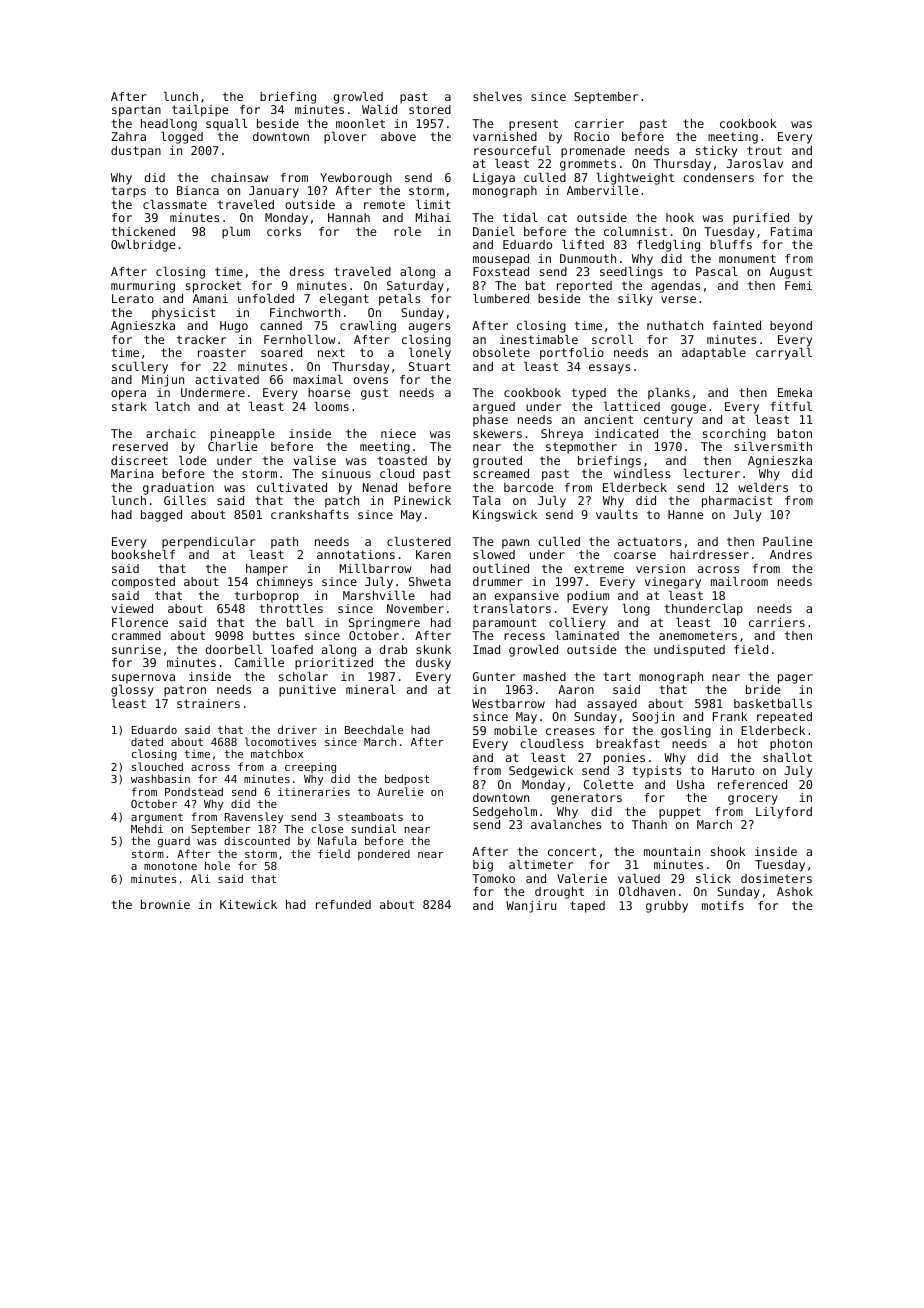  What do you see at coordinates (239, 177) in the image?
I see `chainsaw` at bounding box center [239, 177].
